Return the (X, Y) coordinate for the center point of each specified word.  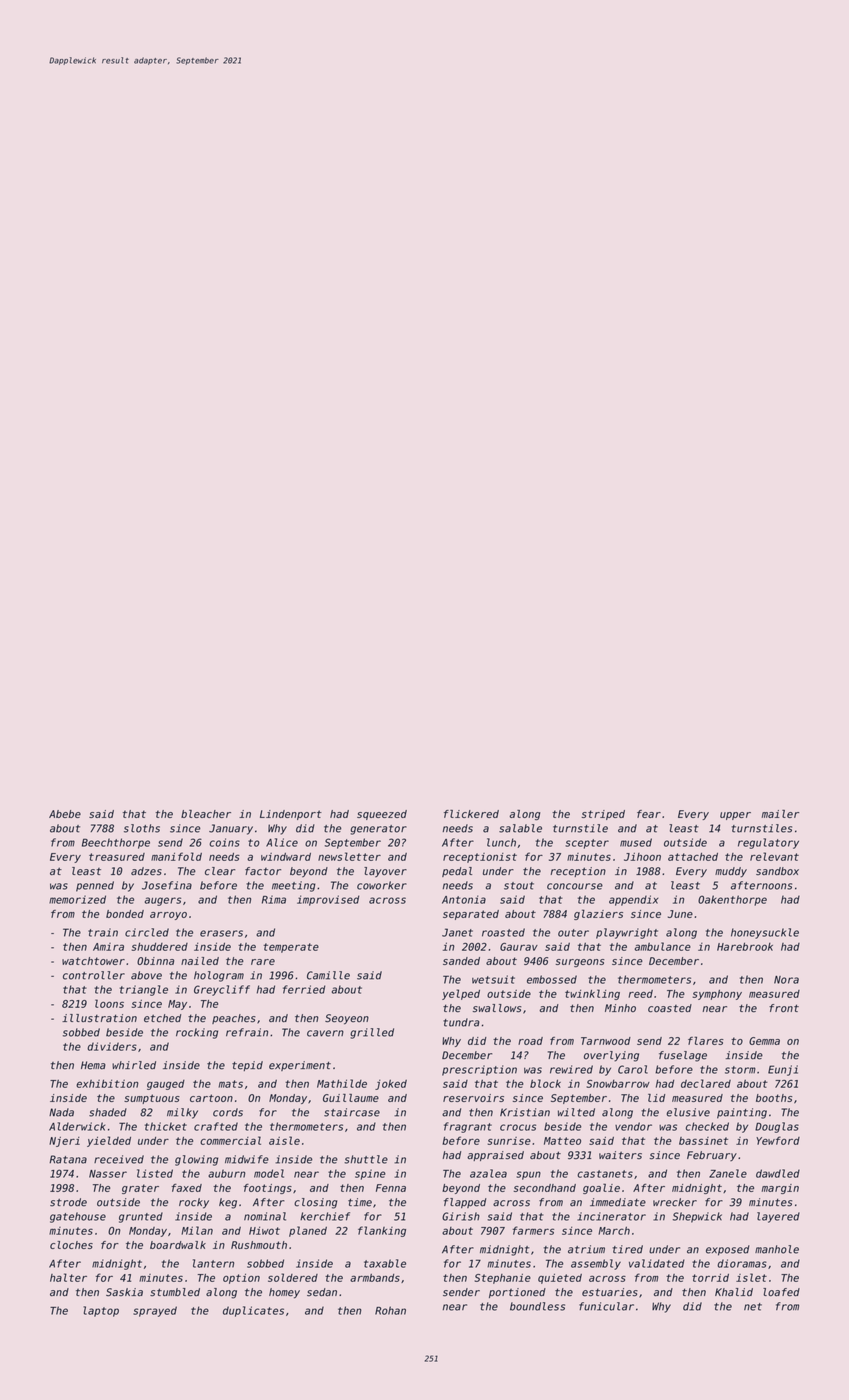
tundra (461, 1022)
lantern (213, 1263)
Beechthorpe (116, 843)
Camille (328, 975)
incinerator (611, 1216)
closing (315, 1203)
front (784, 1008)
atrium (586, 1249)
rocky (194, 1203)
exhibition (107, 1083)
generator (379, 830)
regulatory (768, 843)
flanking (382, 1231)
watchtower (93, 961)
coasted (670, 1008)
